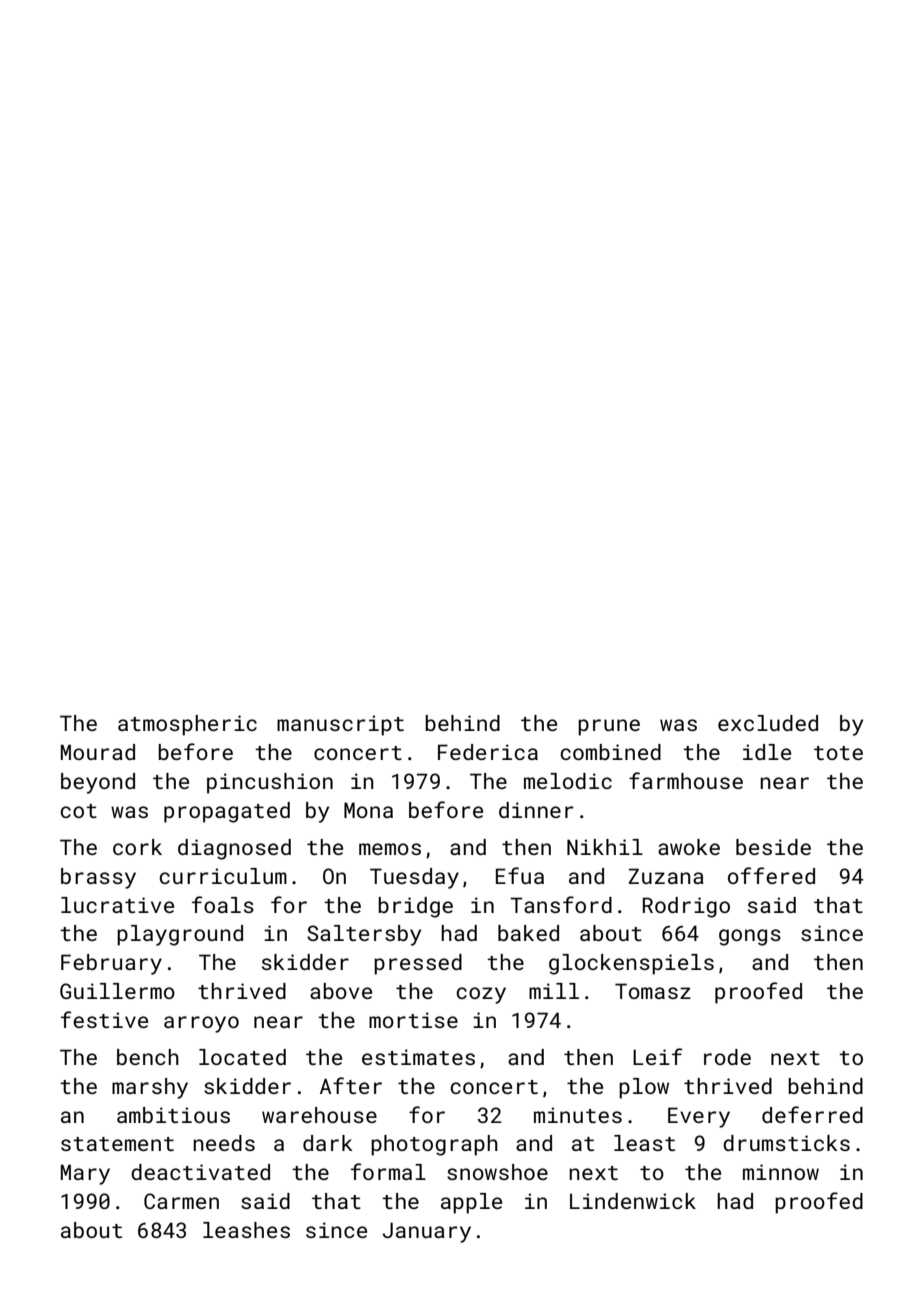  I want to click on January, so click(427, 1232).
